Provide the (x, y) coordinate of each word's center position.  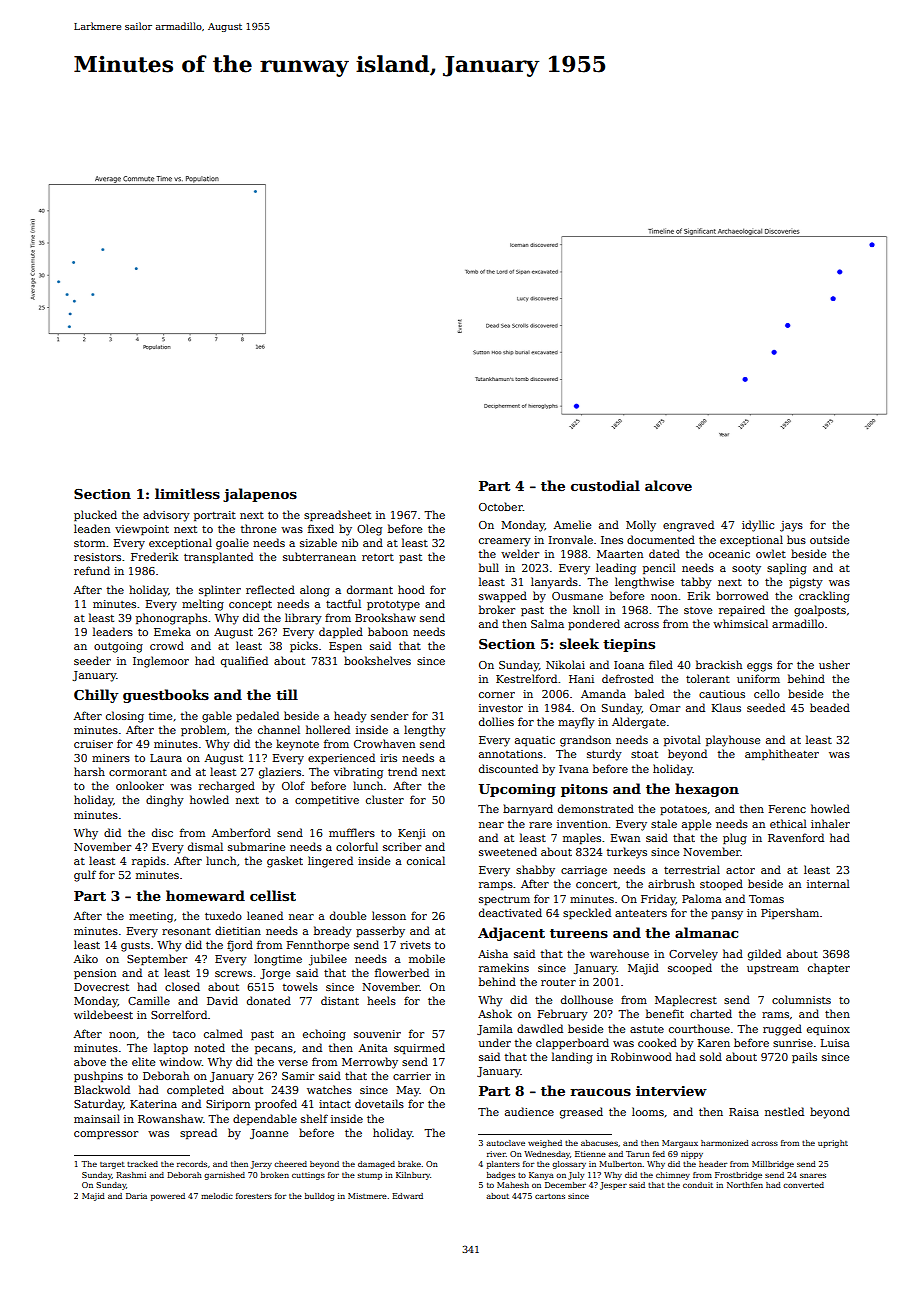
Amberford (241, 832)
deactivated (510, 912)
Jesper (613, 1186)
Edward (407, 1196)
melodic (217, 1196)
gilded (764, 955)
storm (89, 543)
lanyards (554, 583)
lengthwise (644, 583)
